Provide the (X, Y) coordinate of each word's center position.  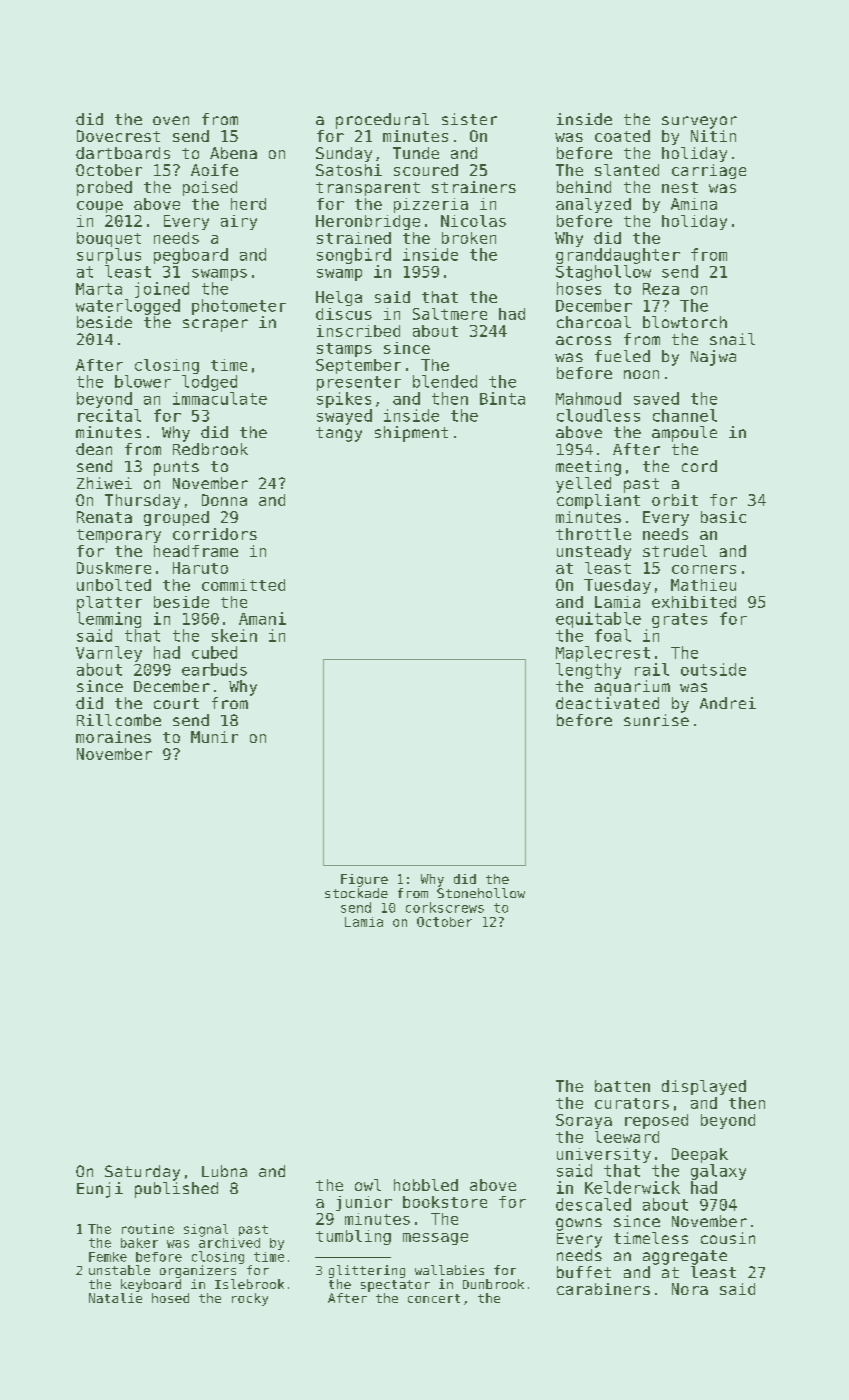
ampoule (684, 434)
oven (171, 120)
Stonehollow (481, 893)
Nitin (713, 136)
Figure (364, 880)
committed (243, 585)
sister (469, 119)
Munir (214, 737)
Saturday (142, 1173)
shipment (411, 434)
